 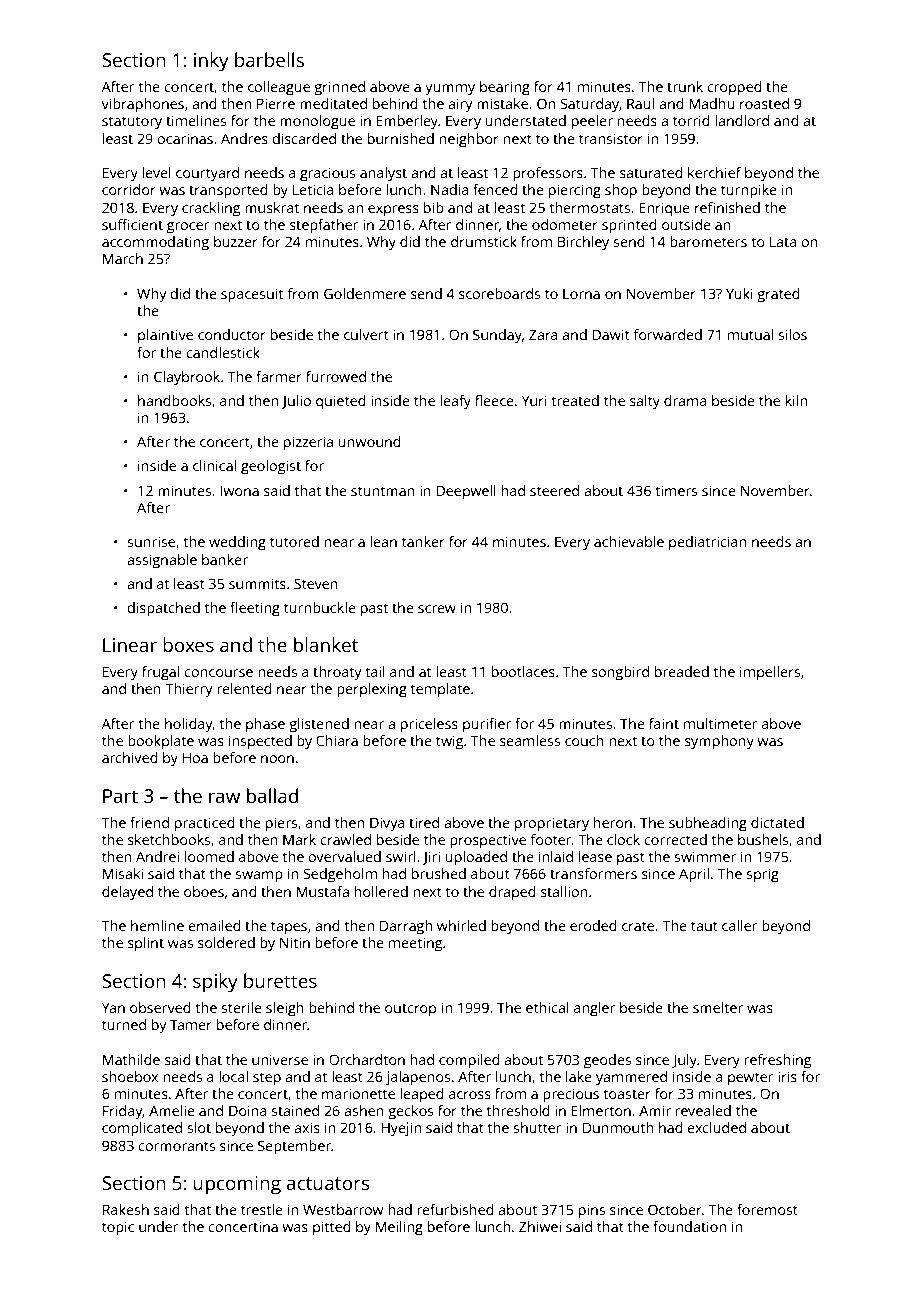 What do you see at coordinates (118, 1228) in the screenshot?
I see `topic` at bounding box center [118, 1228].
